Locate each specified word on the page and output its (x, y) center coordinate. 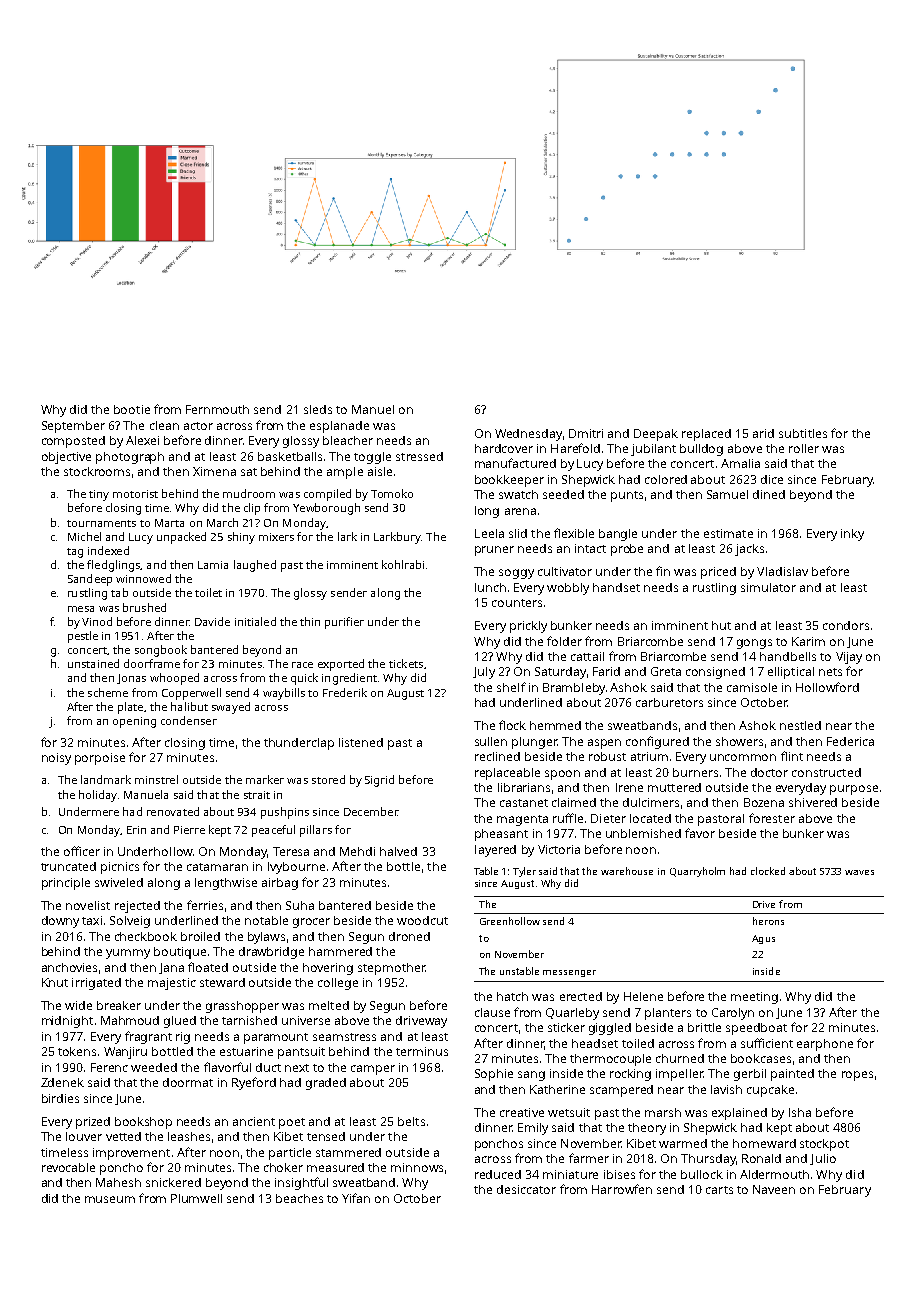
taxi (92, 920)
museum (110, 1199)
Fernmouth (217, 409)
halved (398, 851)
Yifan (356, 1198)
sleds (318, 409)
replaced (706, 435)
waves (859, 872)
